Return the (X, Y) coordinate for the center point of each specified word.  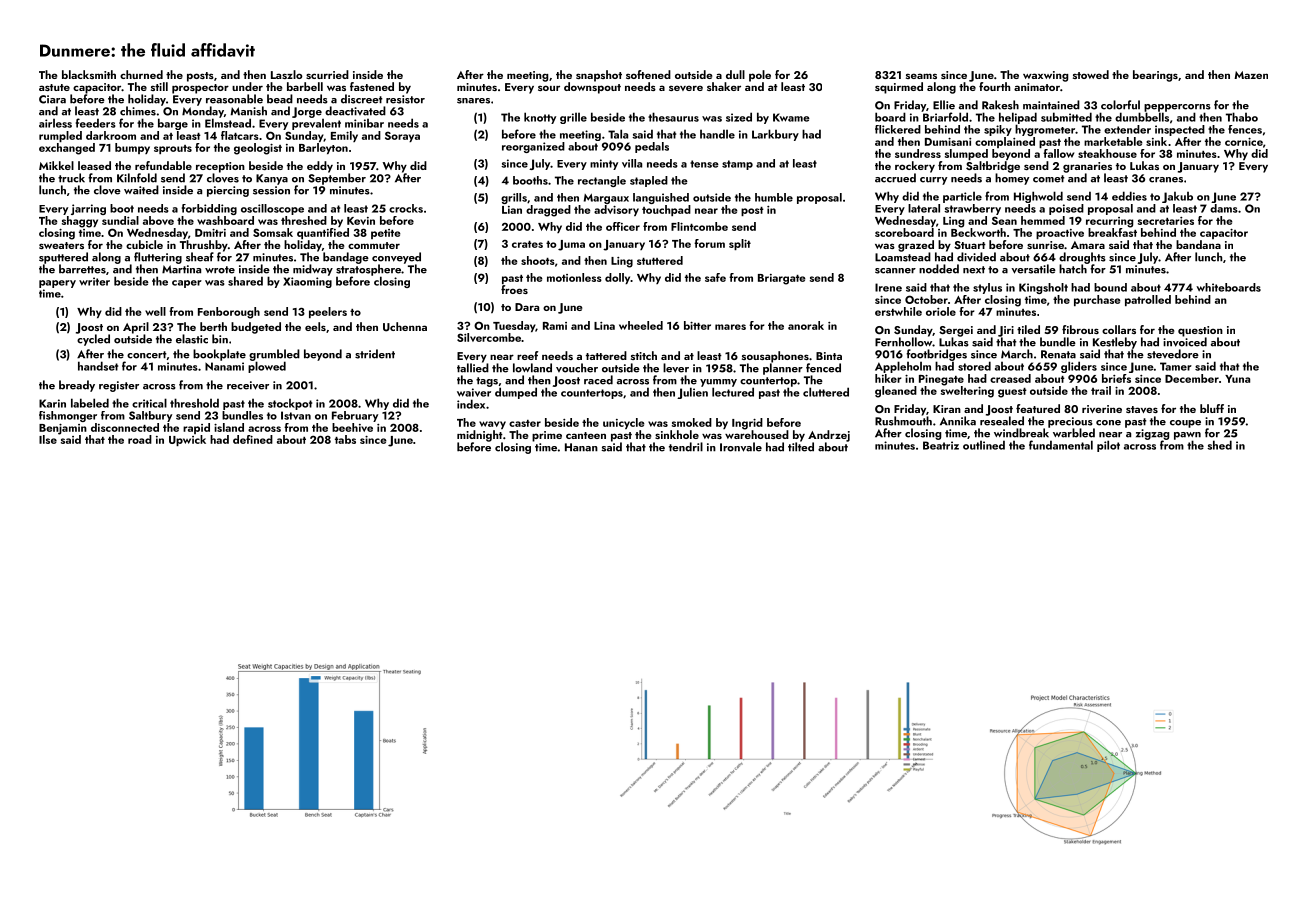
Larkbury (775, 135)
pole (760, 76)
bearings (1155, 76)
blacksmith (89, 74)
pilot (1108, 446)
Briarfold (945, 117)
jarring (88, 209)
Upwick (187, 440)
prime (547, 436)
